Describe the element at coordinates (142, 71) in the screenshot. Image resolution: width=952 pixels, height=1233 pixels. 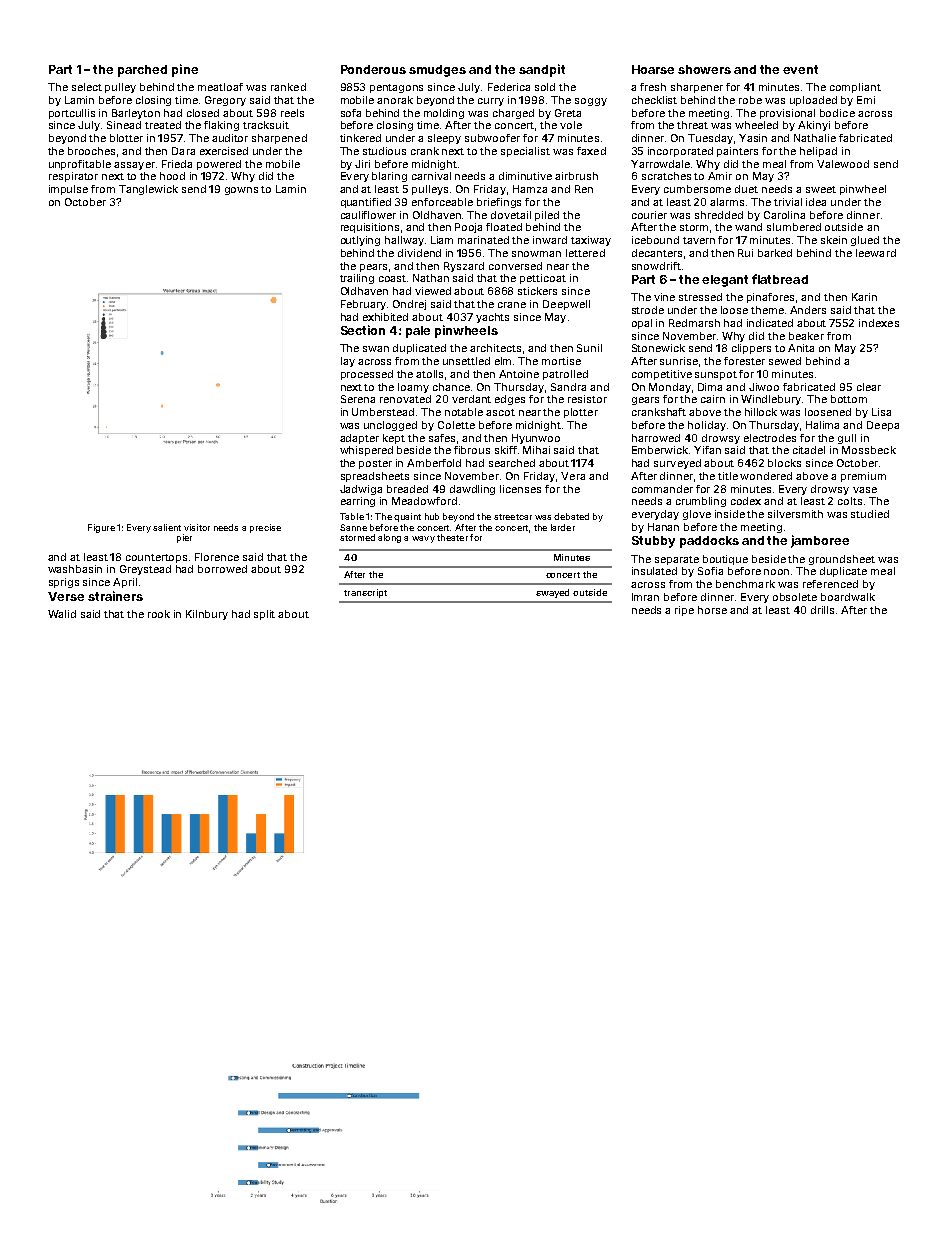
I see `parched` at that location.
